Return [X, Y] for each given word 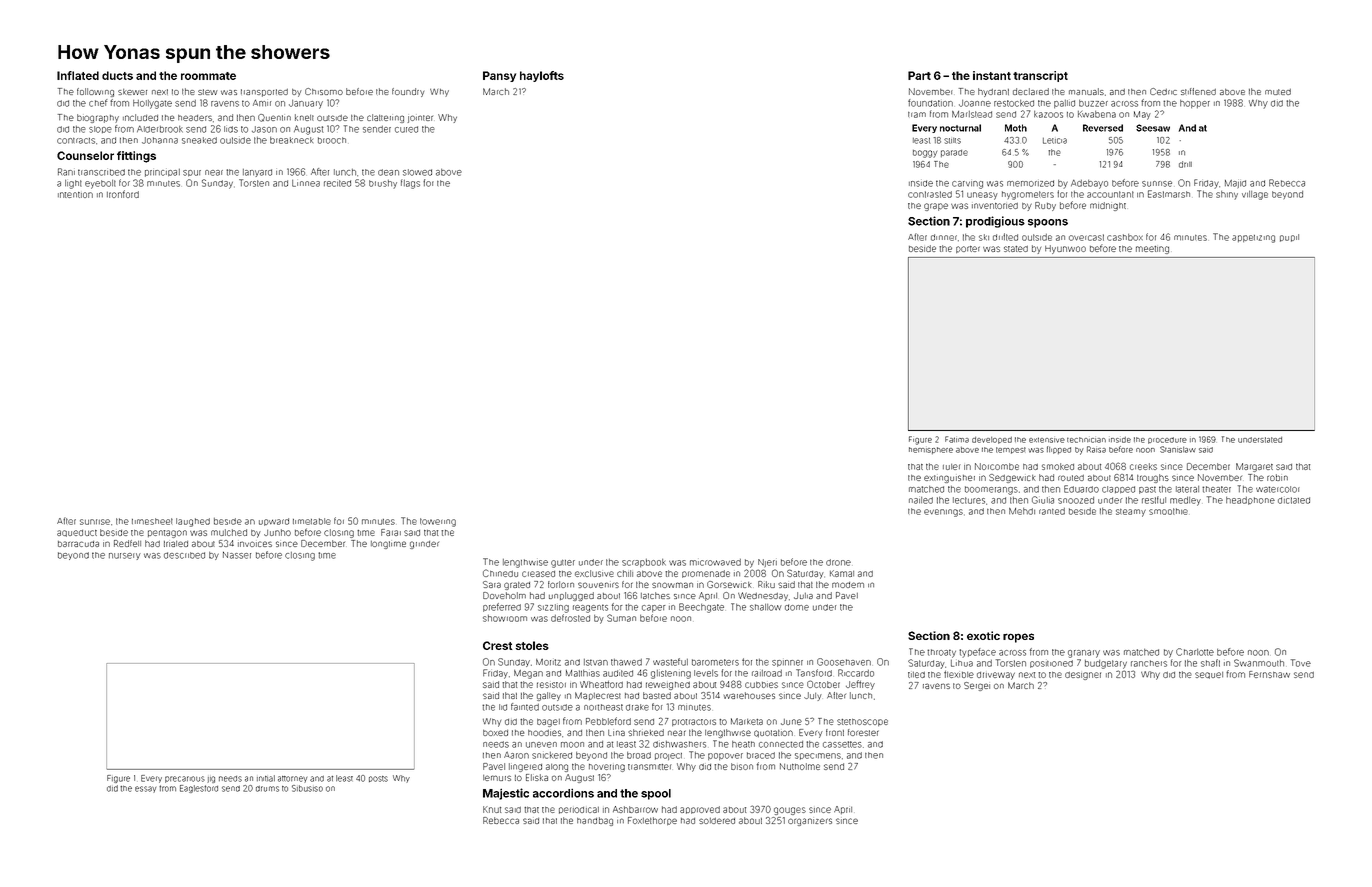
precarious [185, 779]
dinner [944, 237]
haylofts [542, 76]
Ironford [123, 194]
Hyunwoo [1065, 249]
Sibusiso [307, 788]
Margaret [1254, 467]
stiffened [1198, 91]
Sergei [977, 686]
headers [195, 118]
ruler [952, 467]
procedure [1167, 440]
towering [438, 522]
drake [637, 707]
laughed [193, 522]
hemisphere [931, 450]
